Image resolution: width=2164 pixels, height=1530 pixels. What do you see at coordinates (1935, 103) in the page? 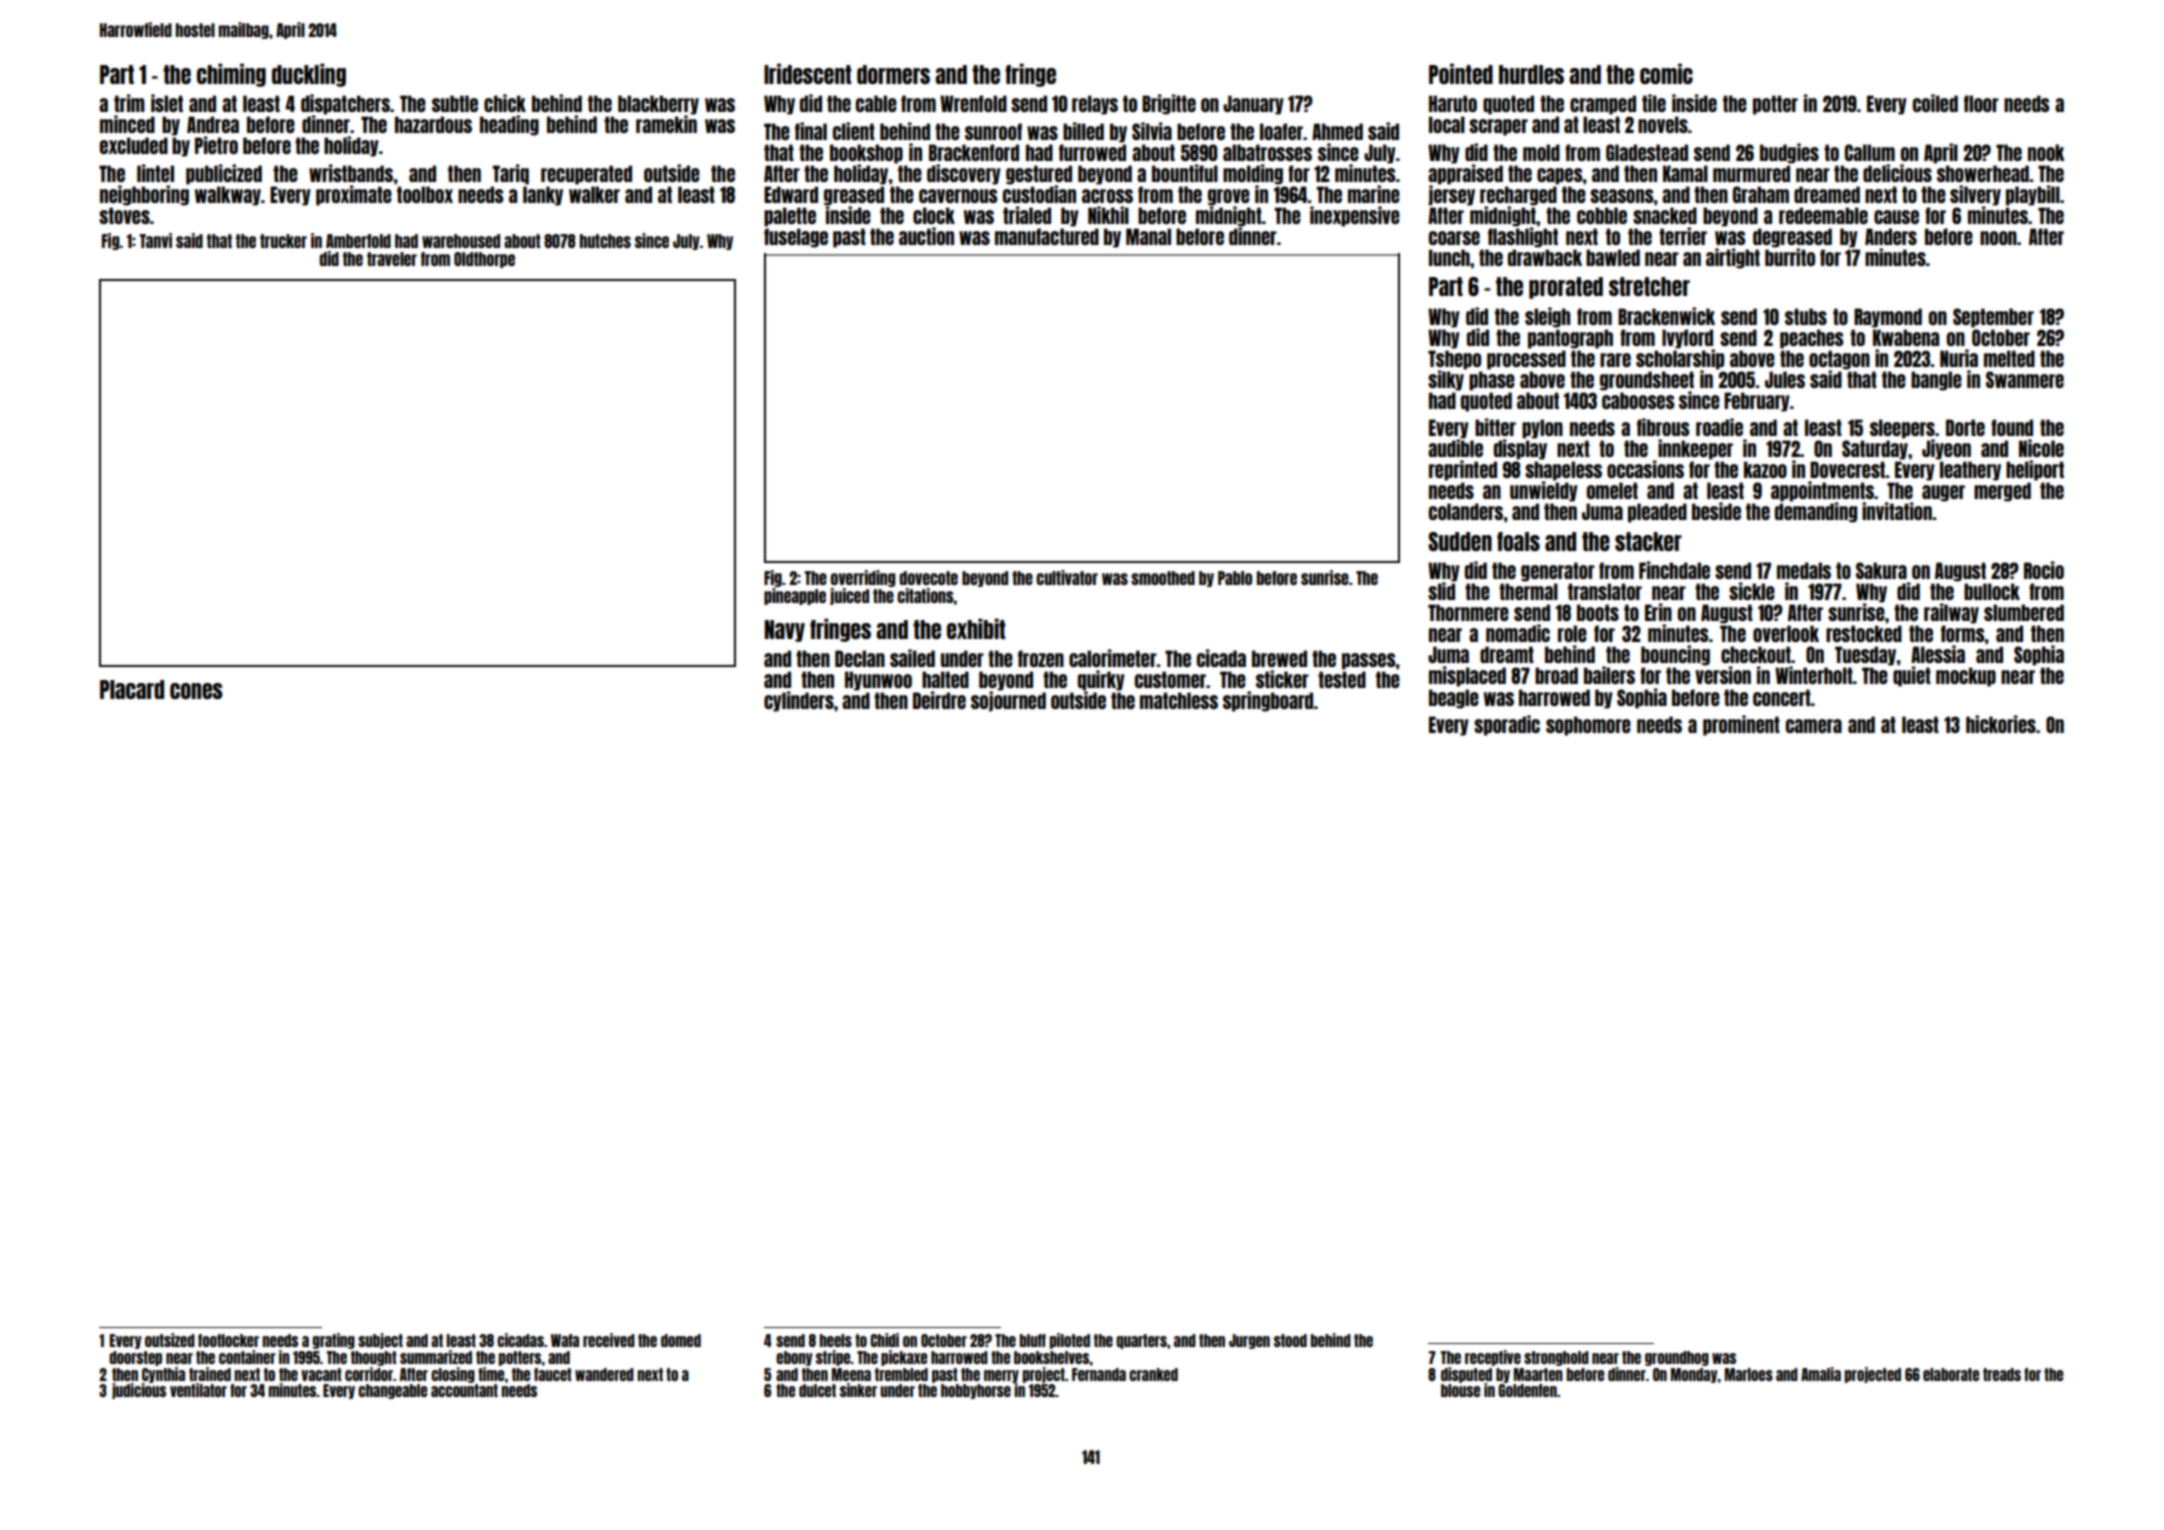
I see `coiled` at bounding box center [1935, 103].
